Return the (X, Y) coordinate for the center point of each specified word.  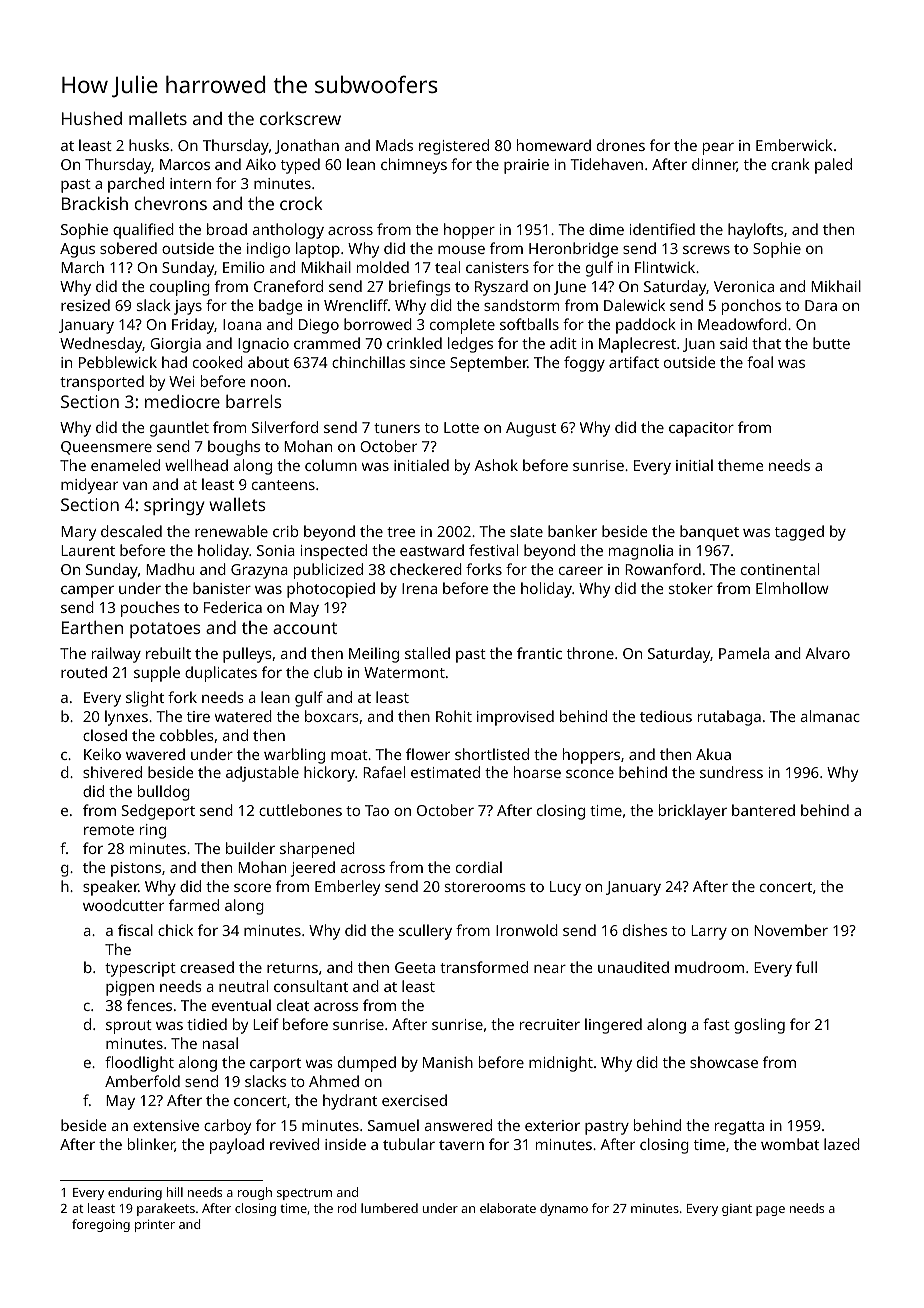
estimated (445, 772)
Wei (181, 381)
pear (718, 149)
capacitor (701, 429)
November (791, 930)
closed (105, 735)
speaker (110, 888)
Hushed (92, 118)
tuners (397, 428)
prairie (526, 166)
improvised (515, 718)
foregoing (101, 1225)
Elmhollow (792, 588)
